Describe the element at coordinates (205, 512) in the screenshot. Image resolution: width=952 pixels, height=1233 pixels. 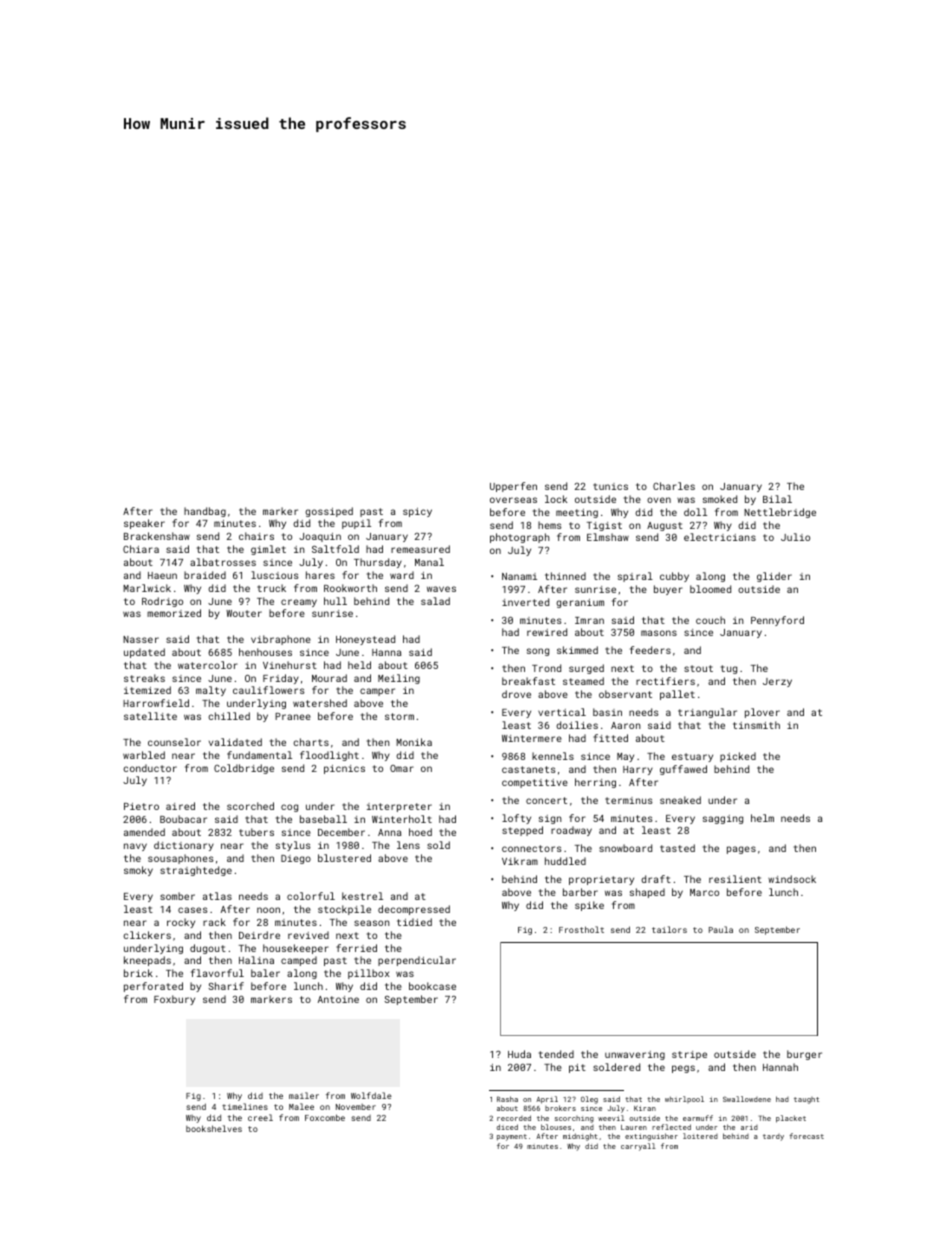
I see `handbag` at that location.
